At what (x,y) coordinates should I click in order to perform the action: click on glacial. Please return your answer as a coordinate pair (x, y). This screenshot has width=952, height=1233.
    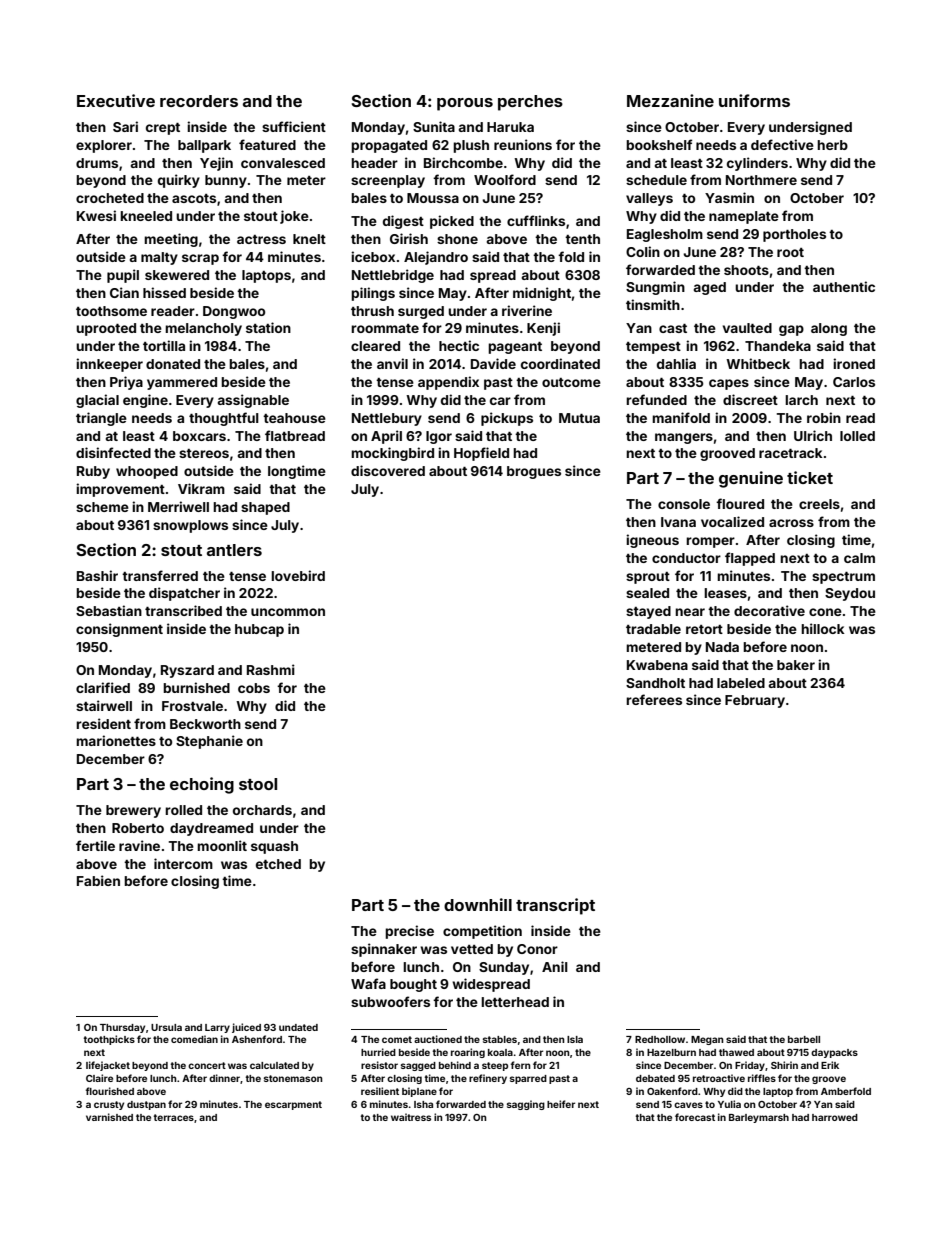
    Looking at the image, I should click on (97, 401).
